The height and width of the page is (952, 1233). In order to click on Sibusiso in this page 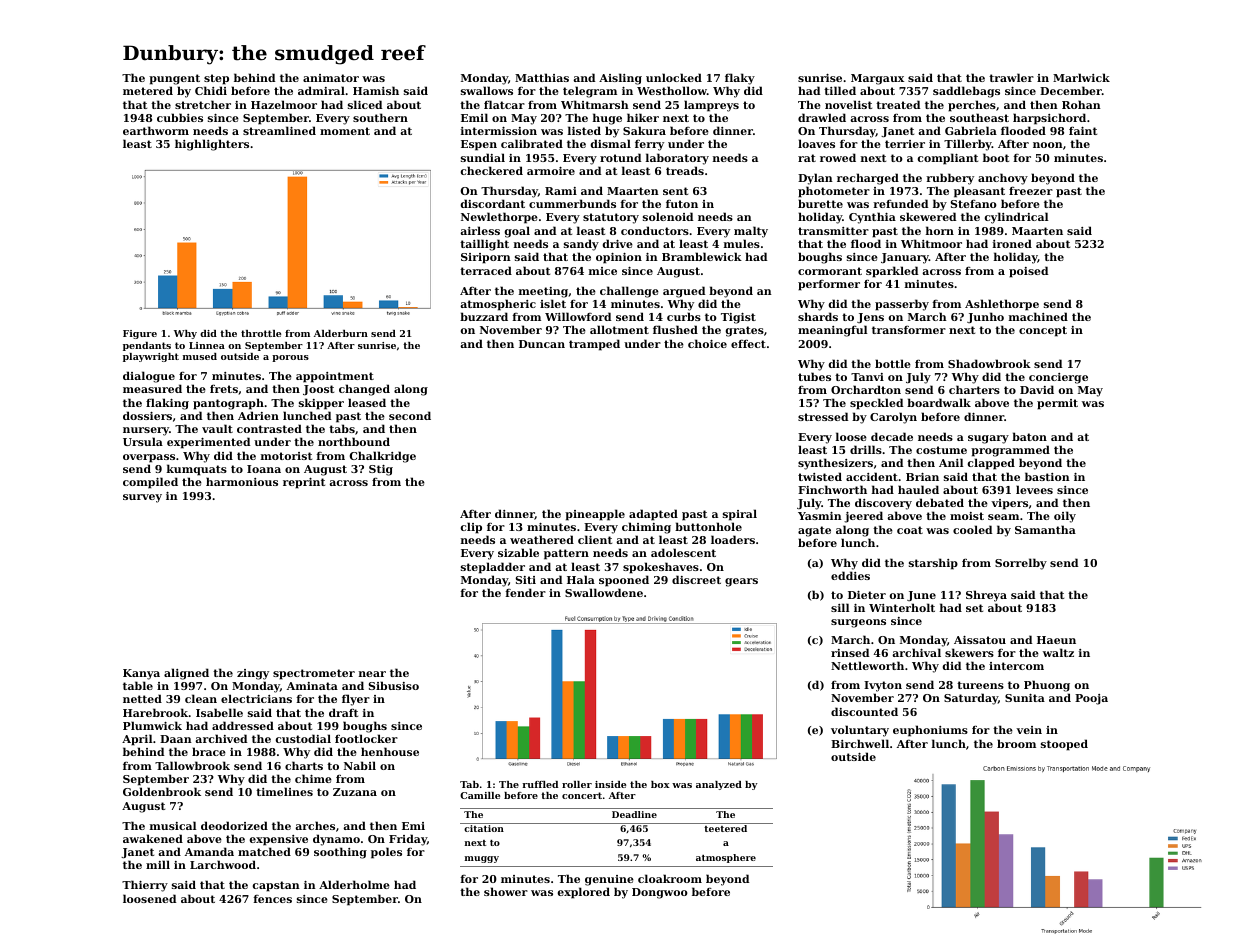, I will do `click(394, 685)`.
